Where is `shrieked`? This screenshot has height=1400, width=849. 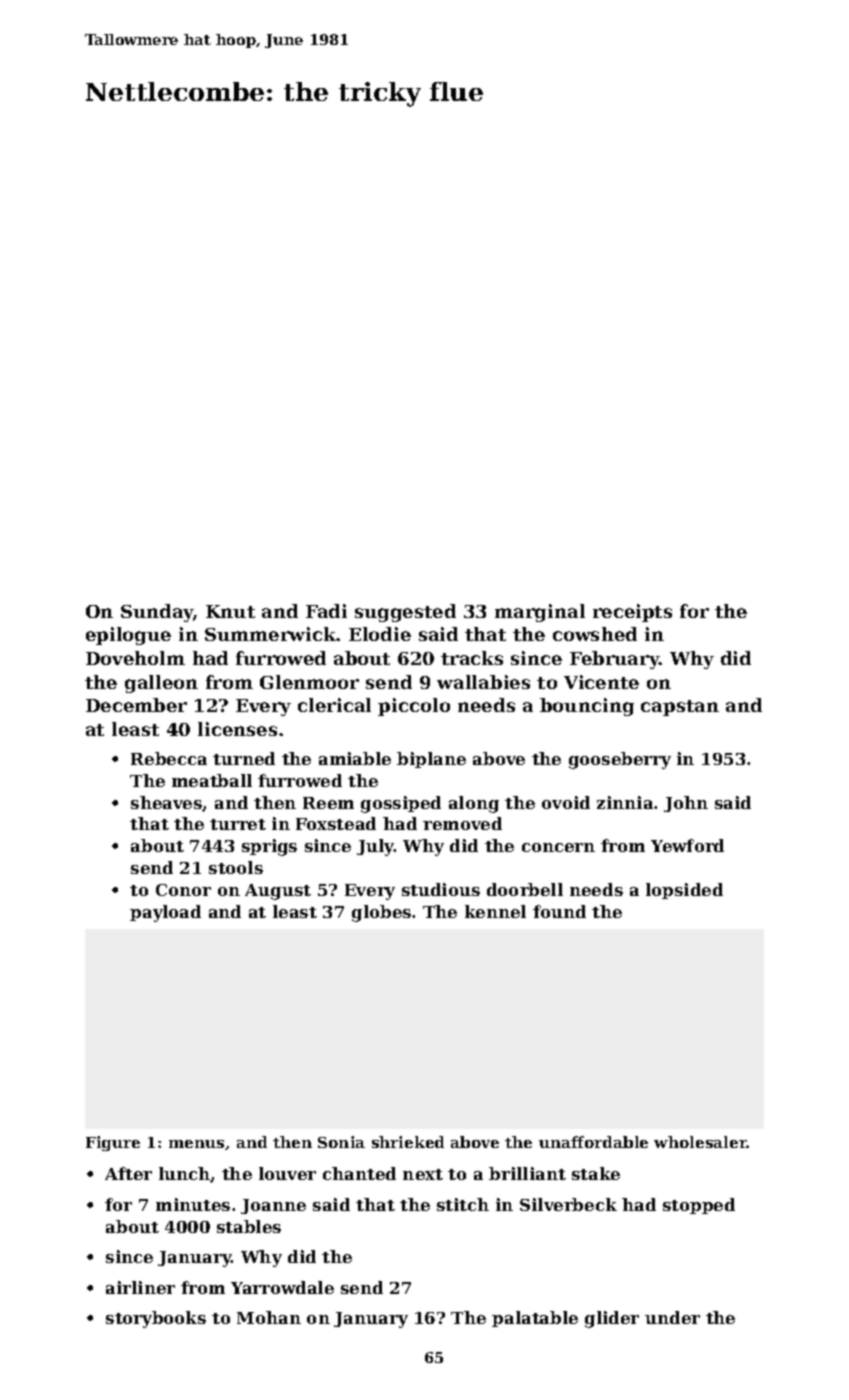 shrieked is located at coordinates (408, 1142).
